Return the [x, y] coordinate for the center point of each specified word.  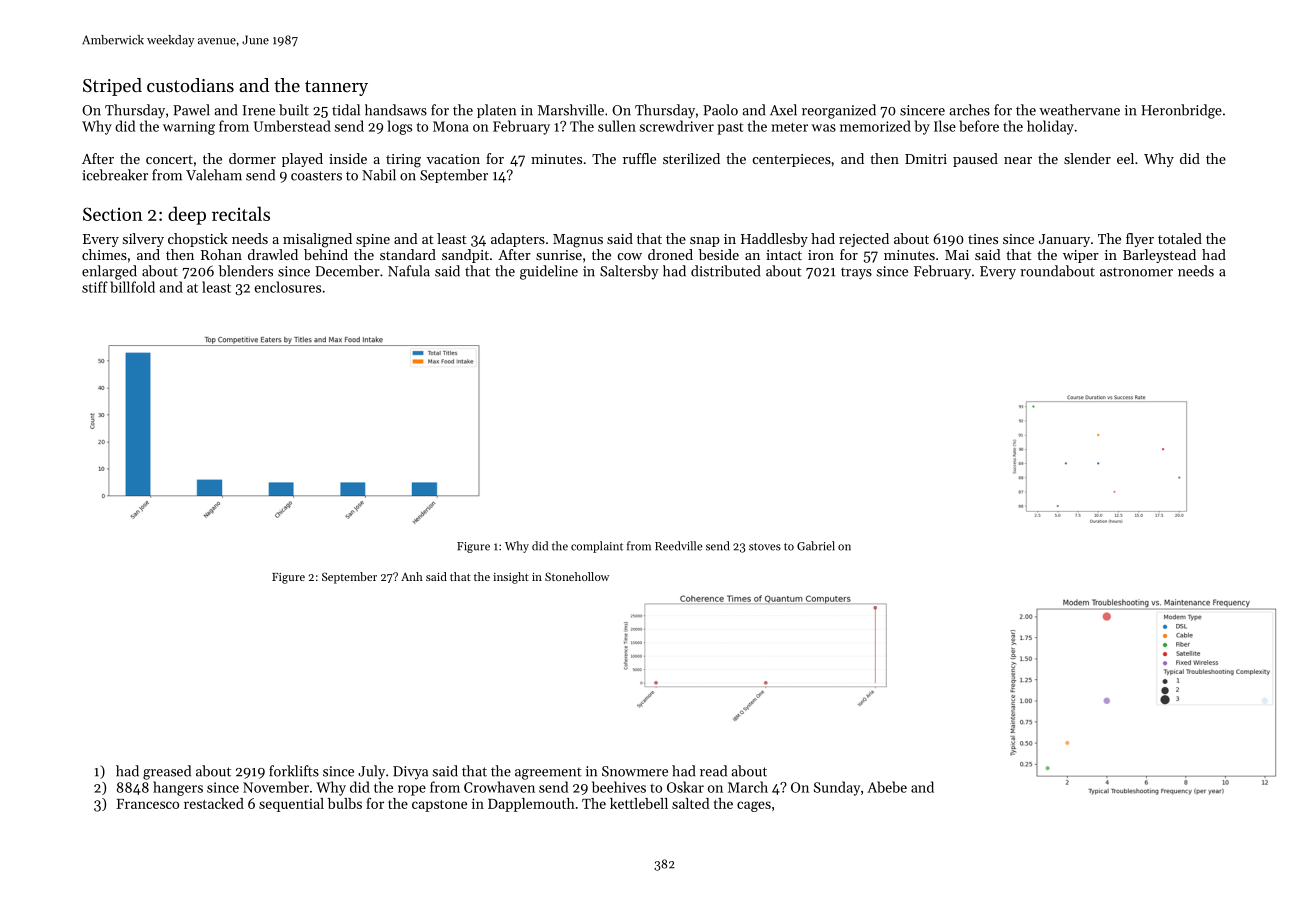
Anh [412, 576]
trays [856, 273]
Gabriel [816, 546]
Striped [112, 87]
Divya [410, 773]
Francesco [147, 804]
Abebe [887, 787]
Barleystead [1159, 256]
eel [1125, 158]
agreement [548, 773]
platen [496, 111]
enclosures [288, 287]
